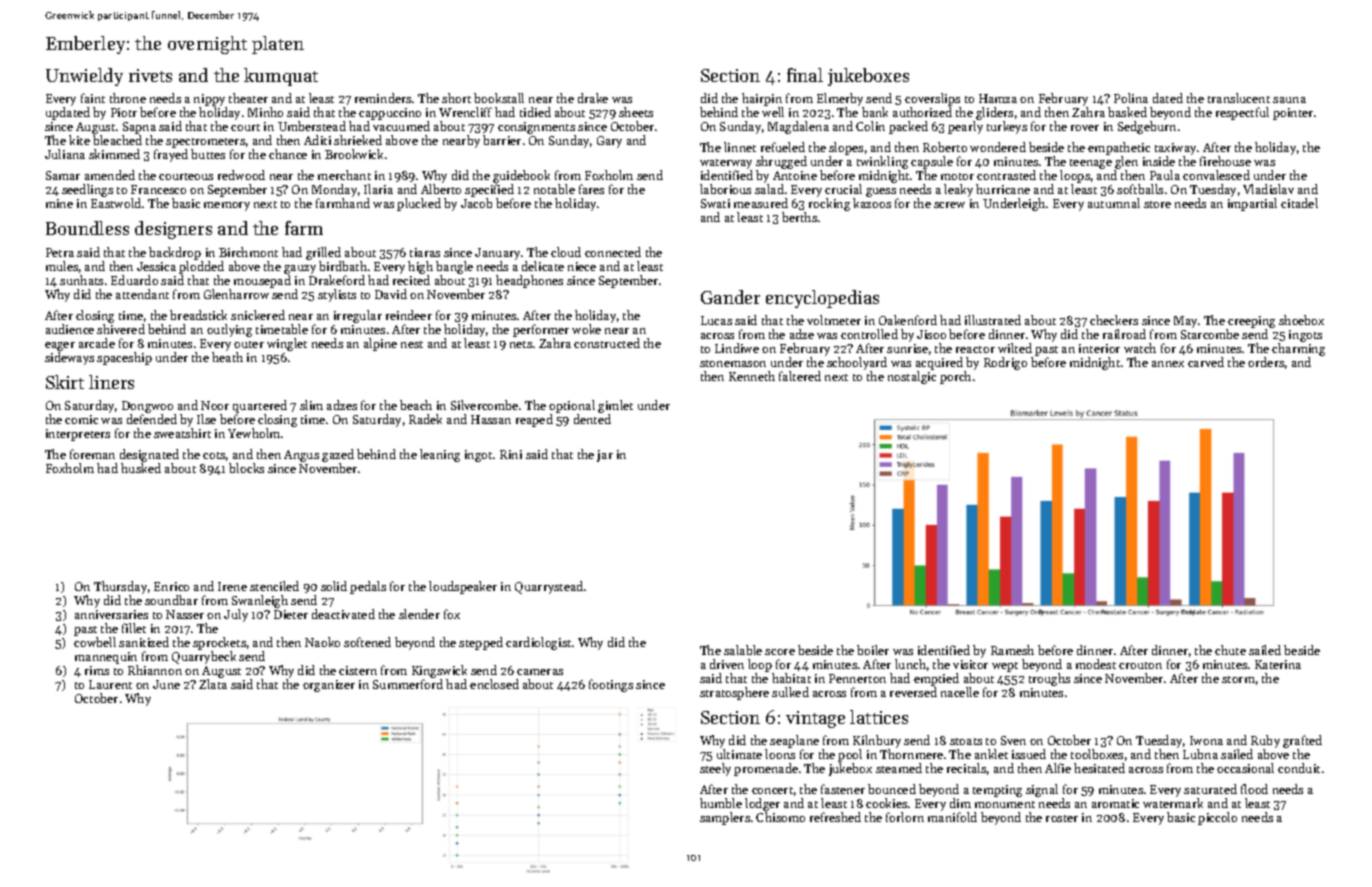 This document has width=1372, height=887. What do you see at coordinates (1254, 789) in the document?
I see `flood` at bounding box center [1254, 789].
